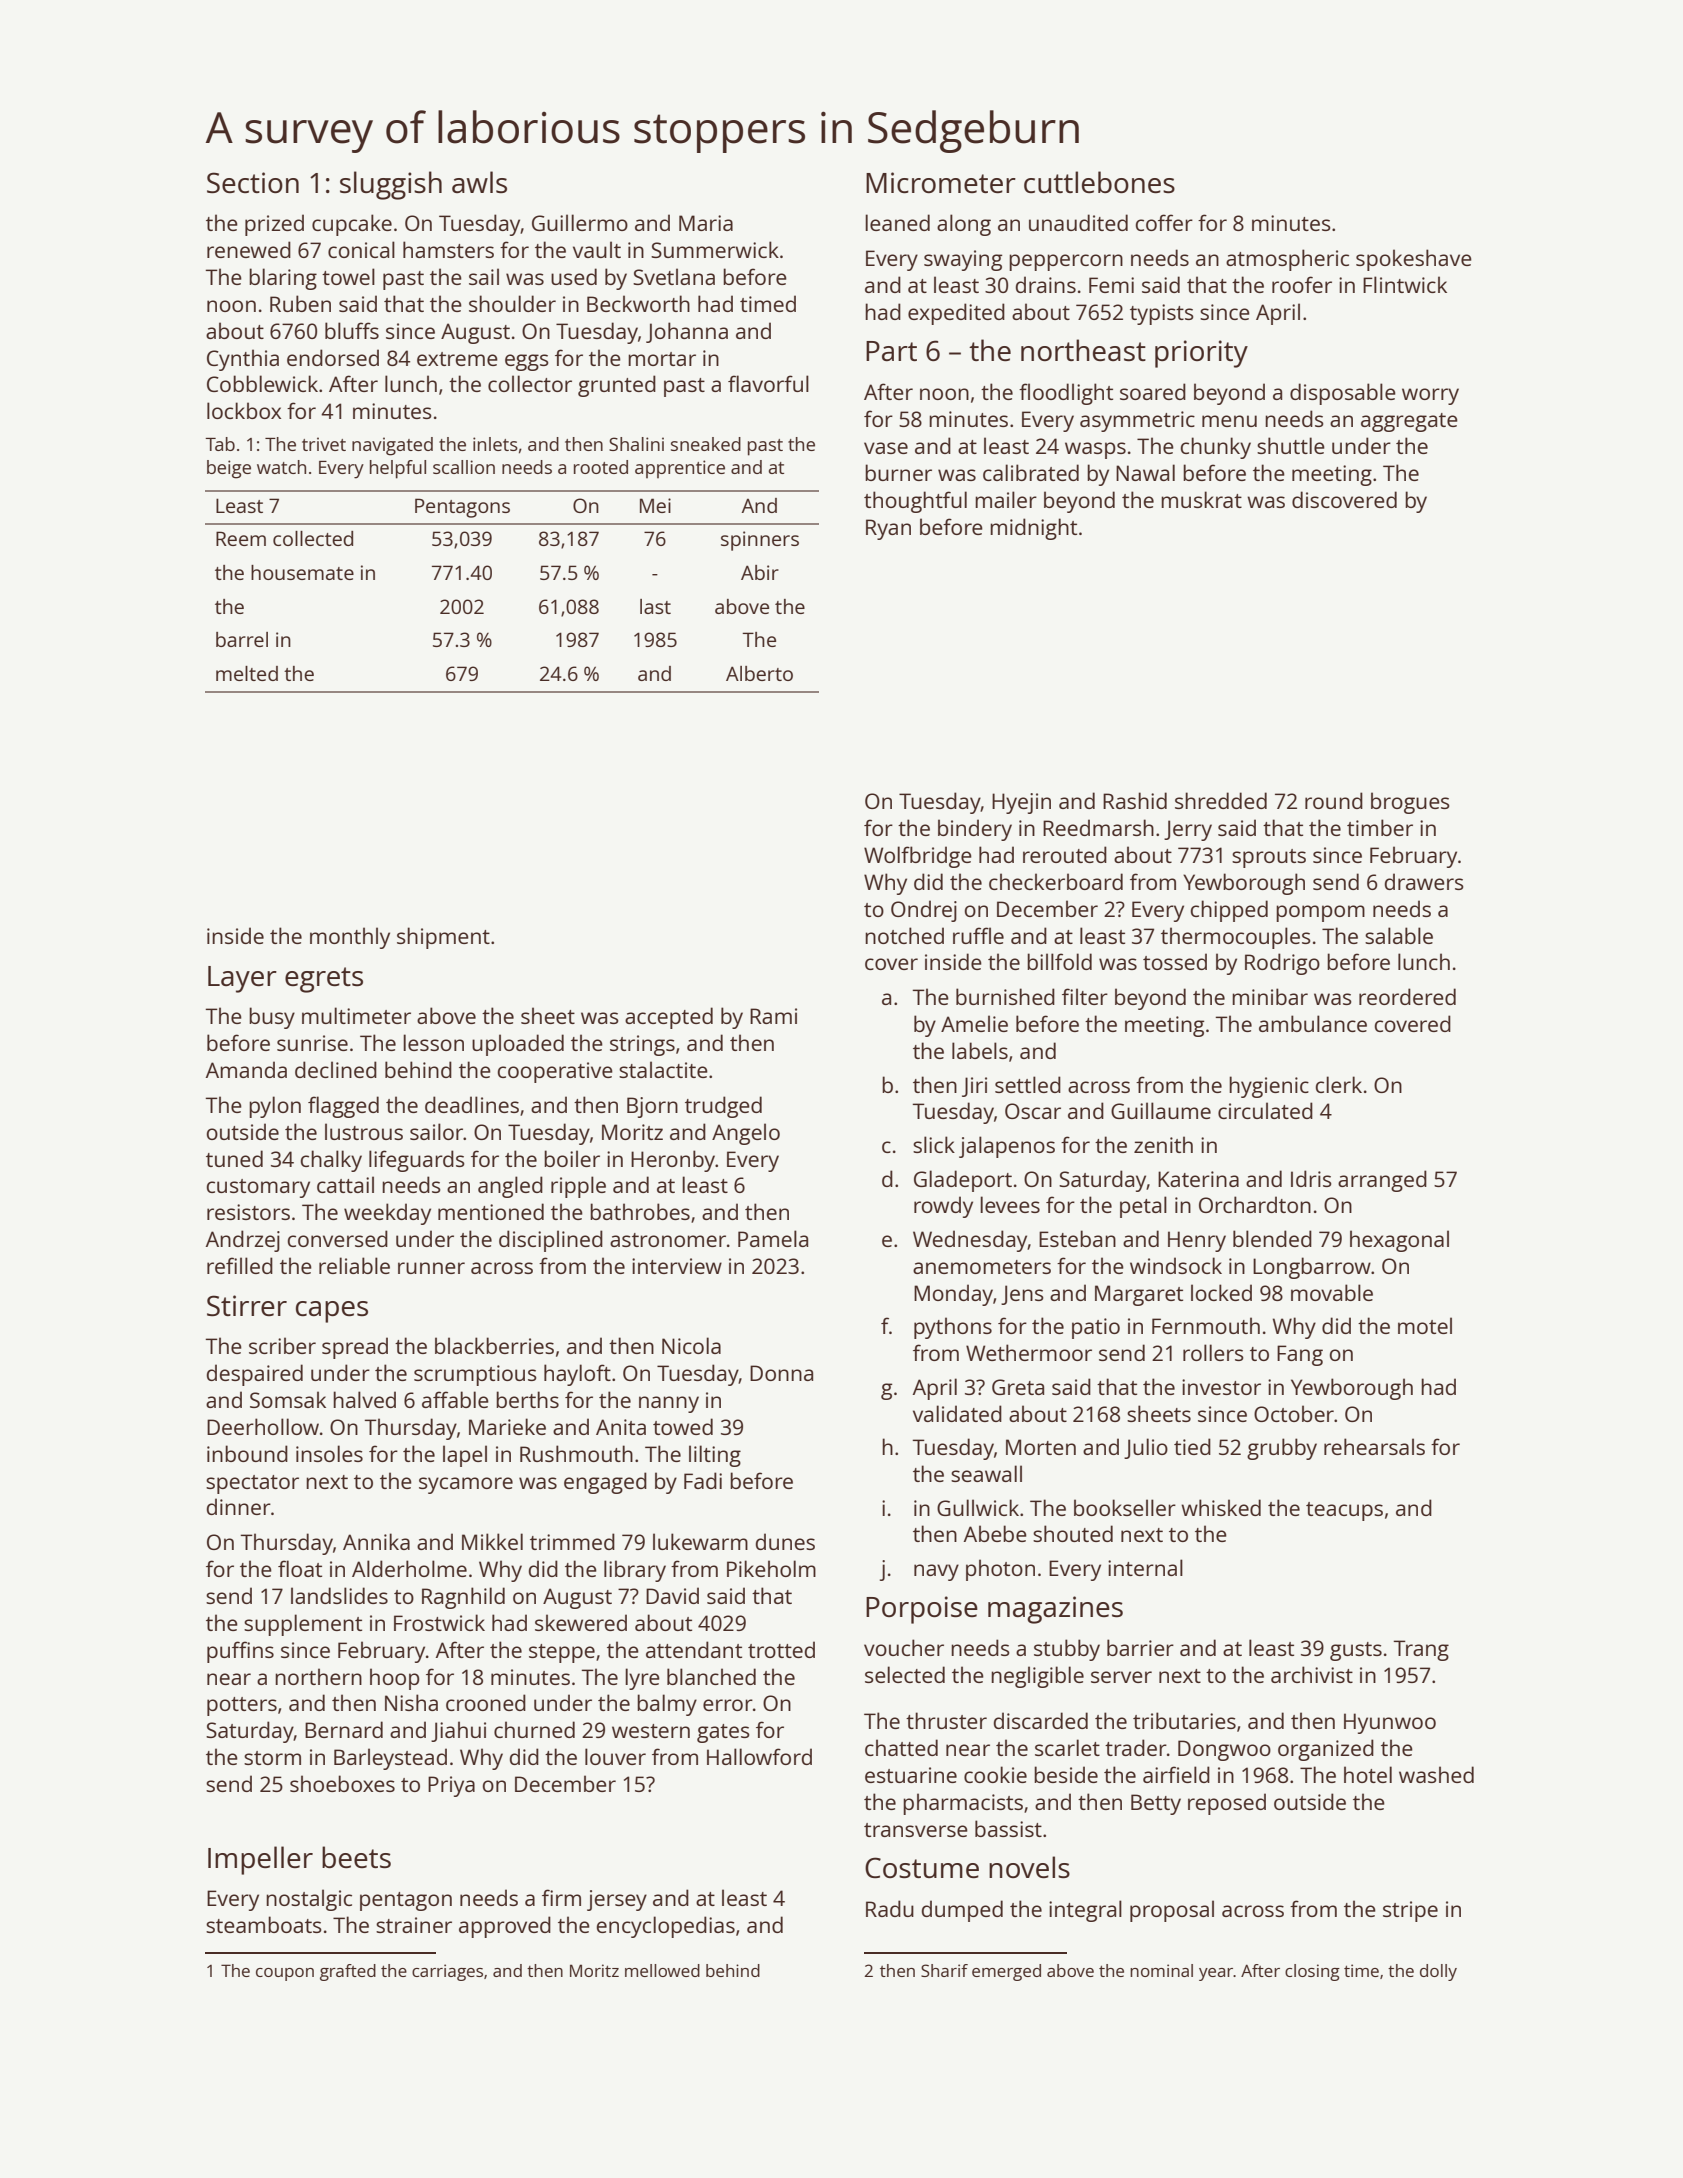 The image size is (1683, 2178). I want to click on Section, so click(253, 182).
